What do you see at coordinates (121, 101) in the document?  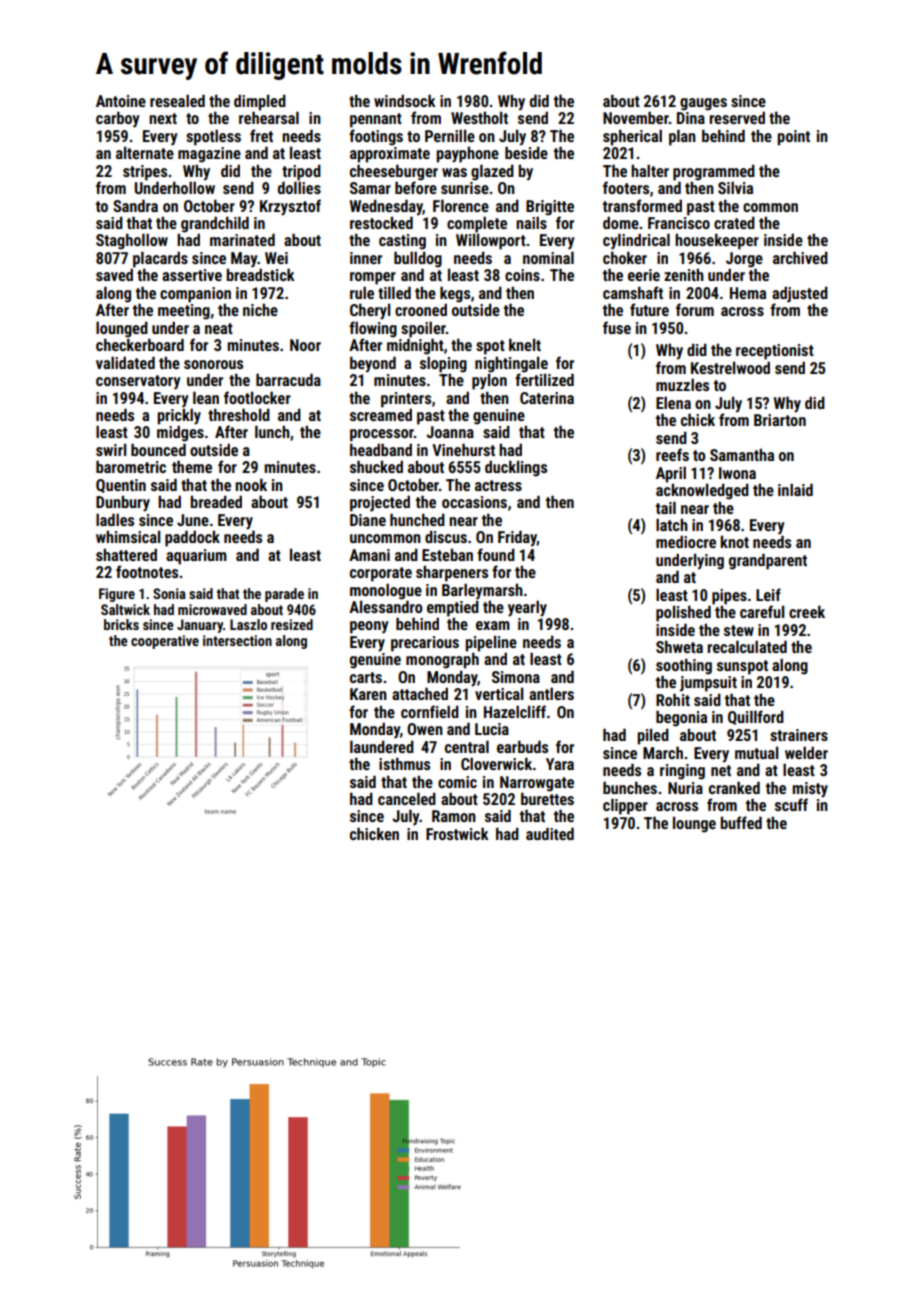 I see `Antoine` at bounding box center [121, 101].
